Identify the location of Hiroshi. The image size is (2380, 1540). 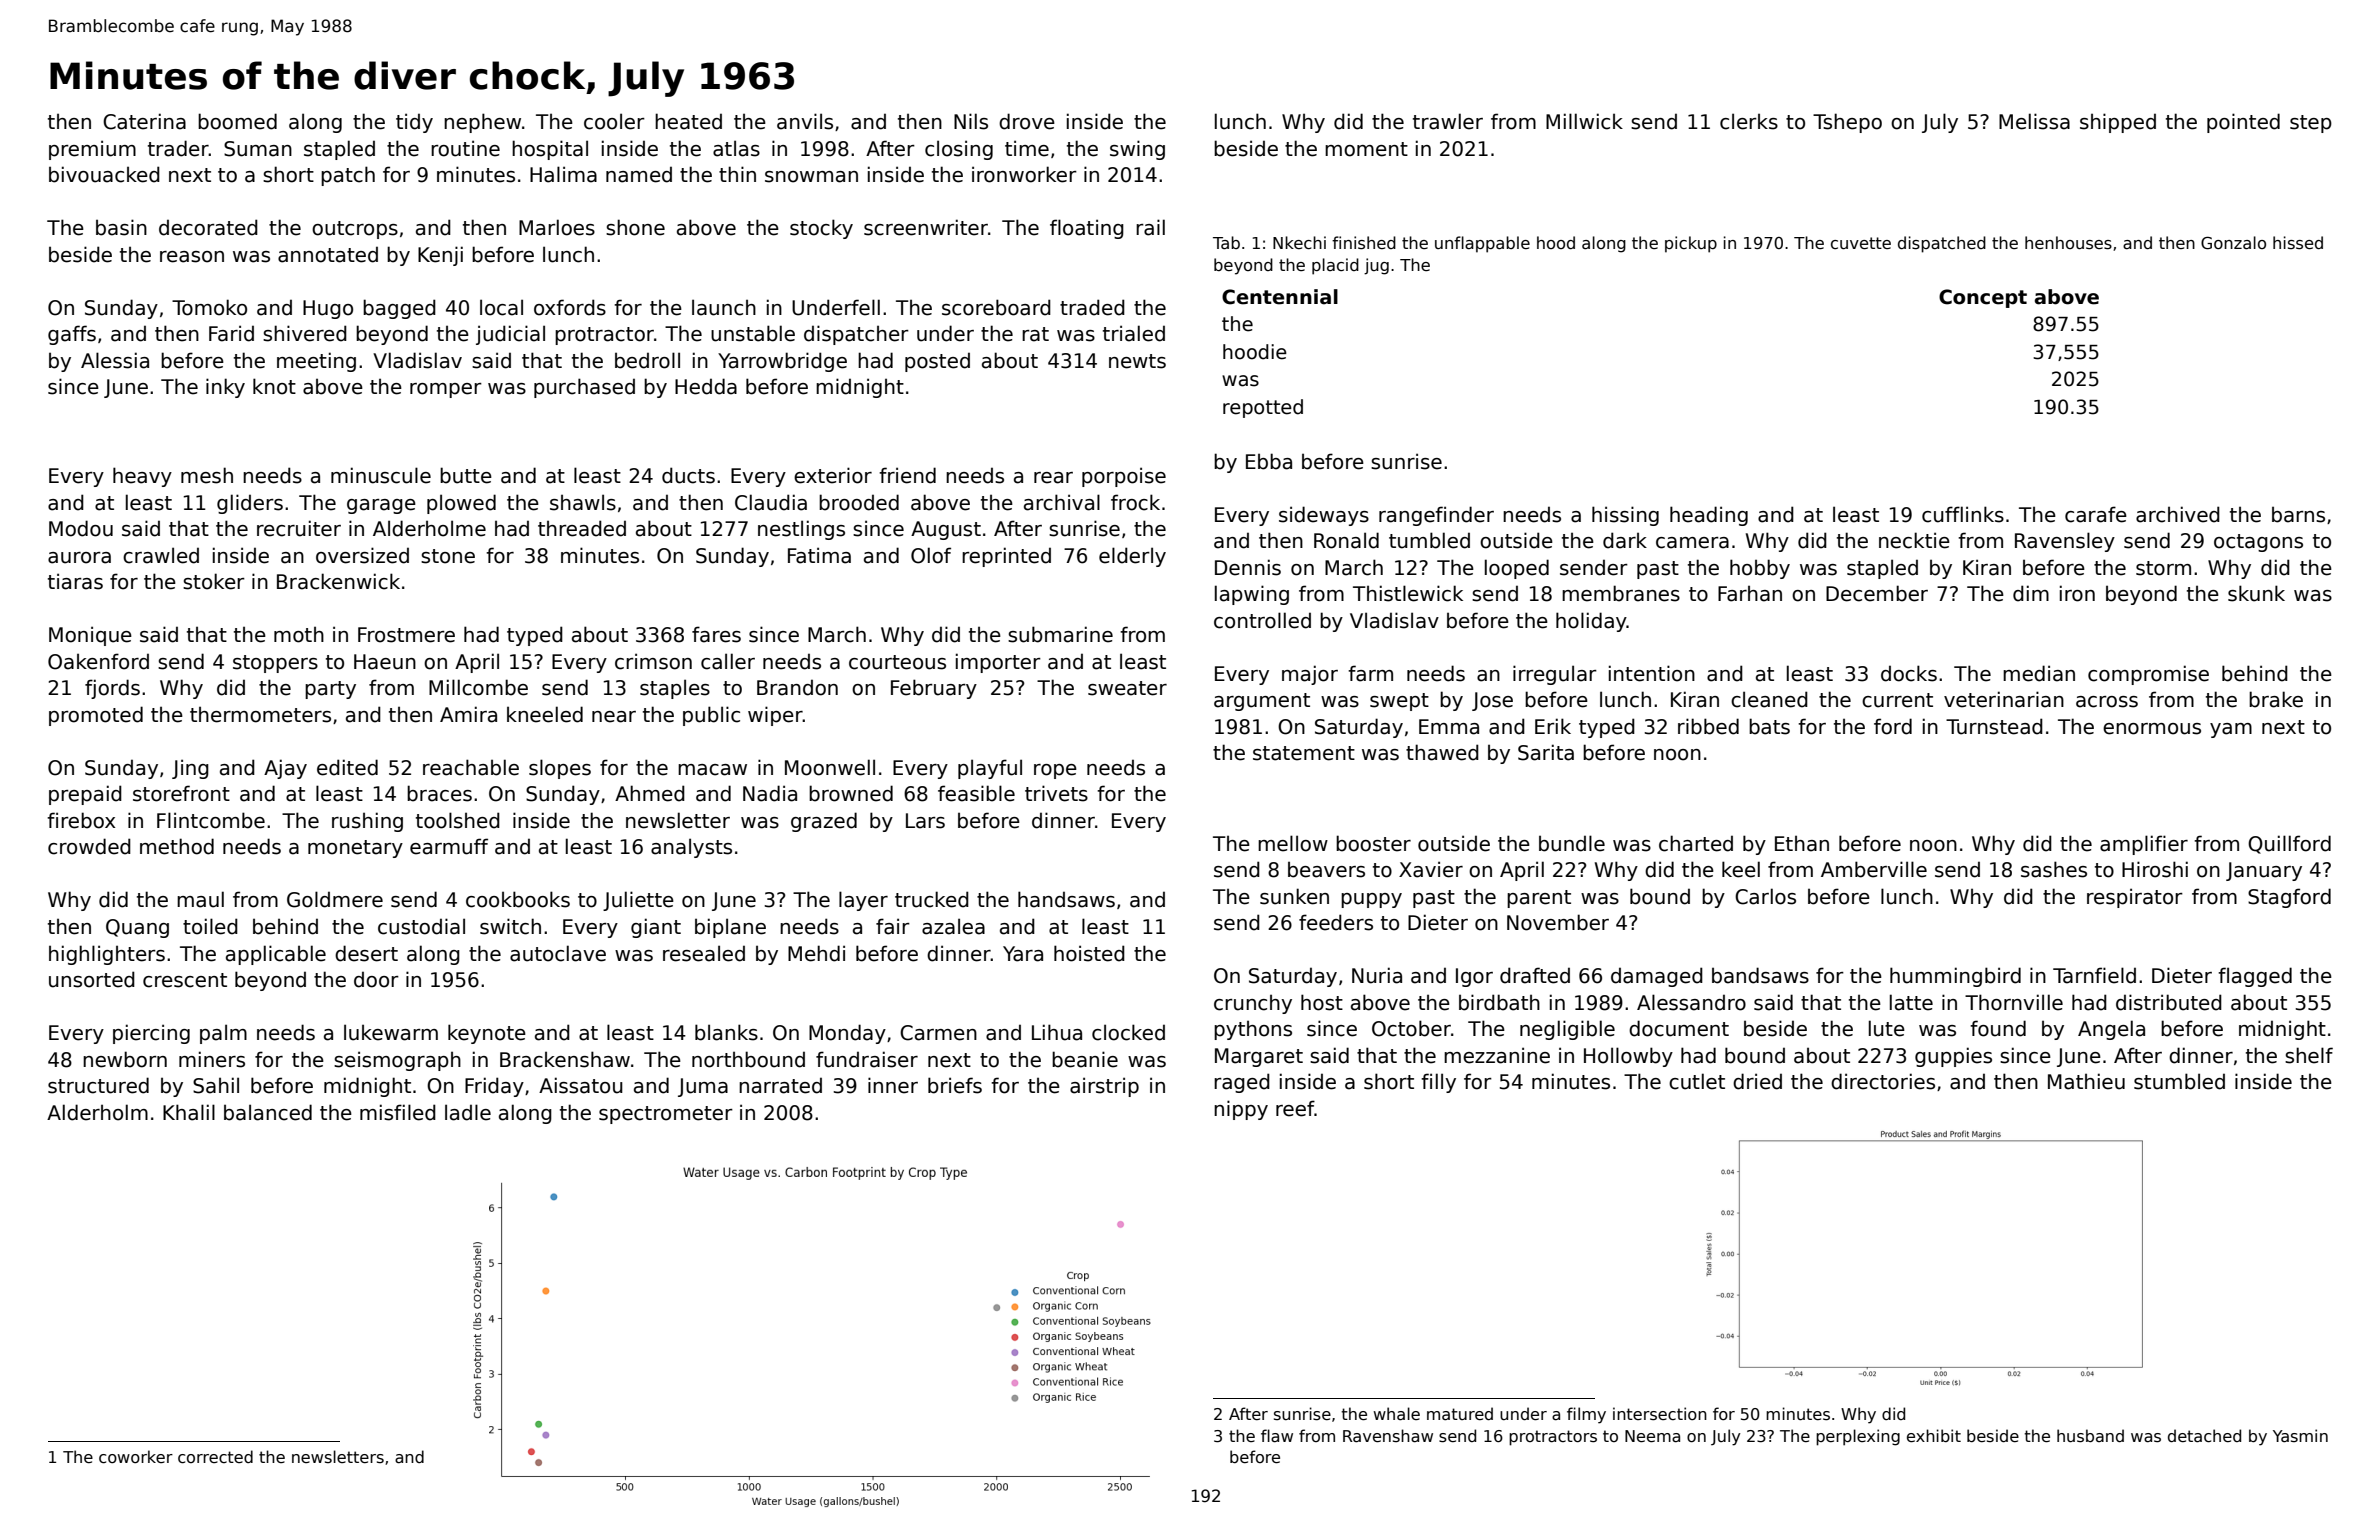
(2155, 869).
